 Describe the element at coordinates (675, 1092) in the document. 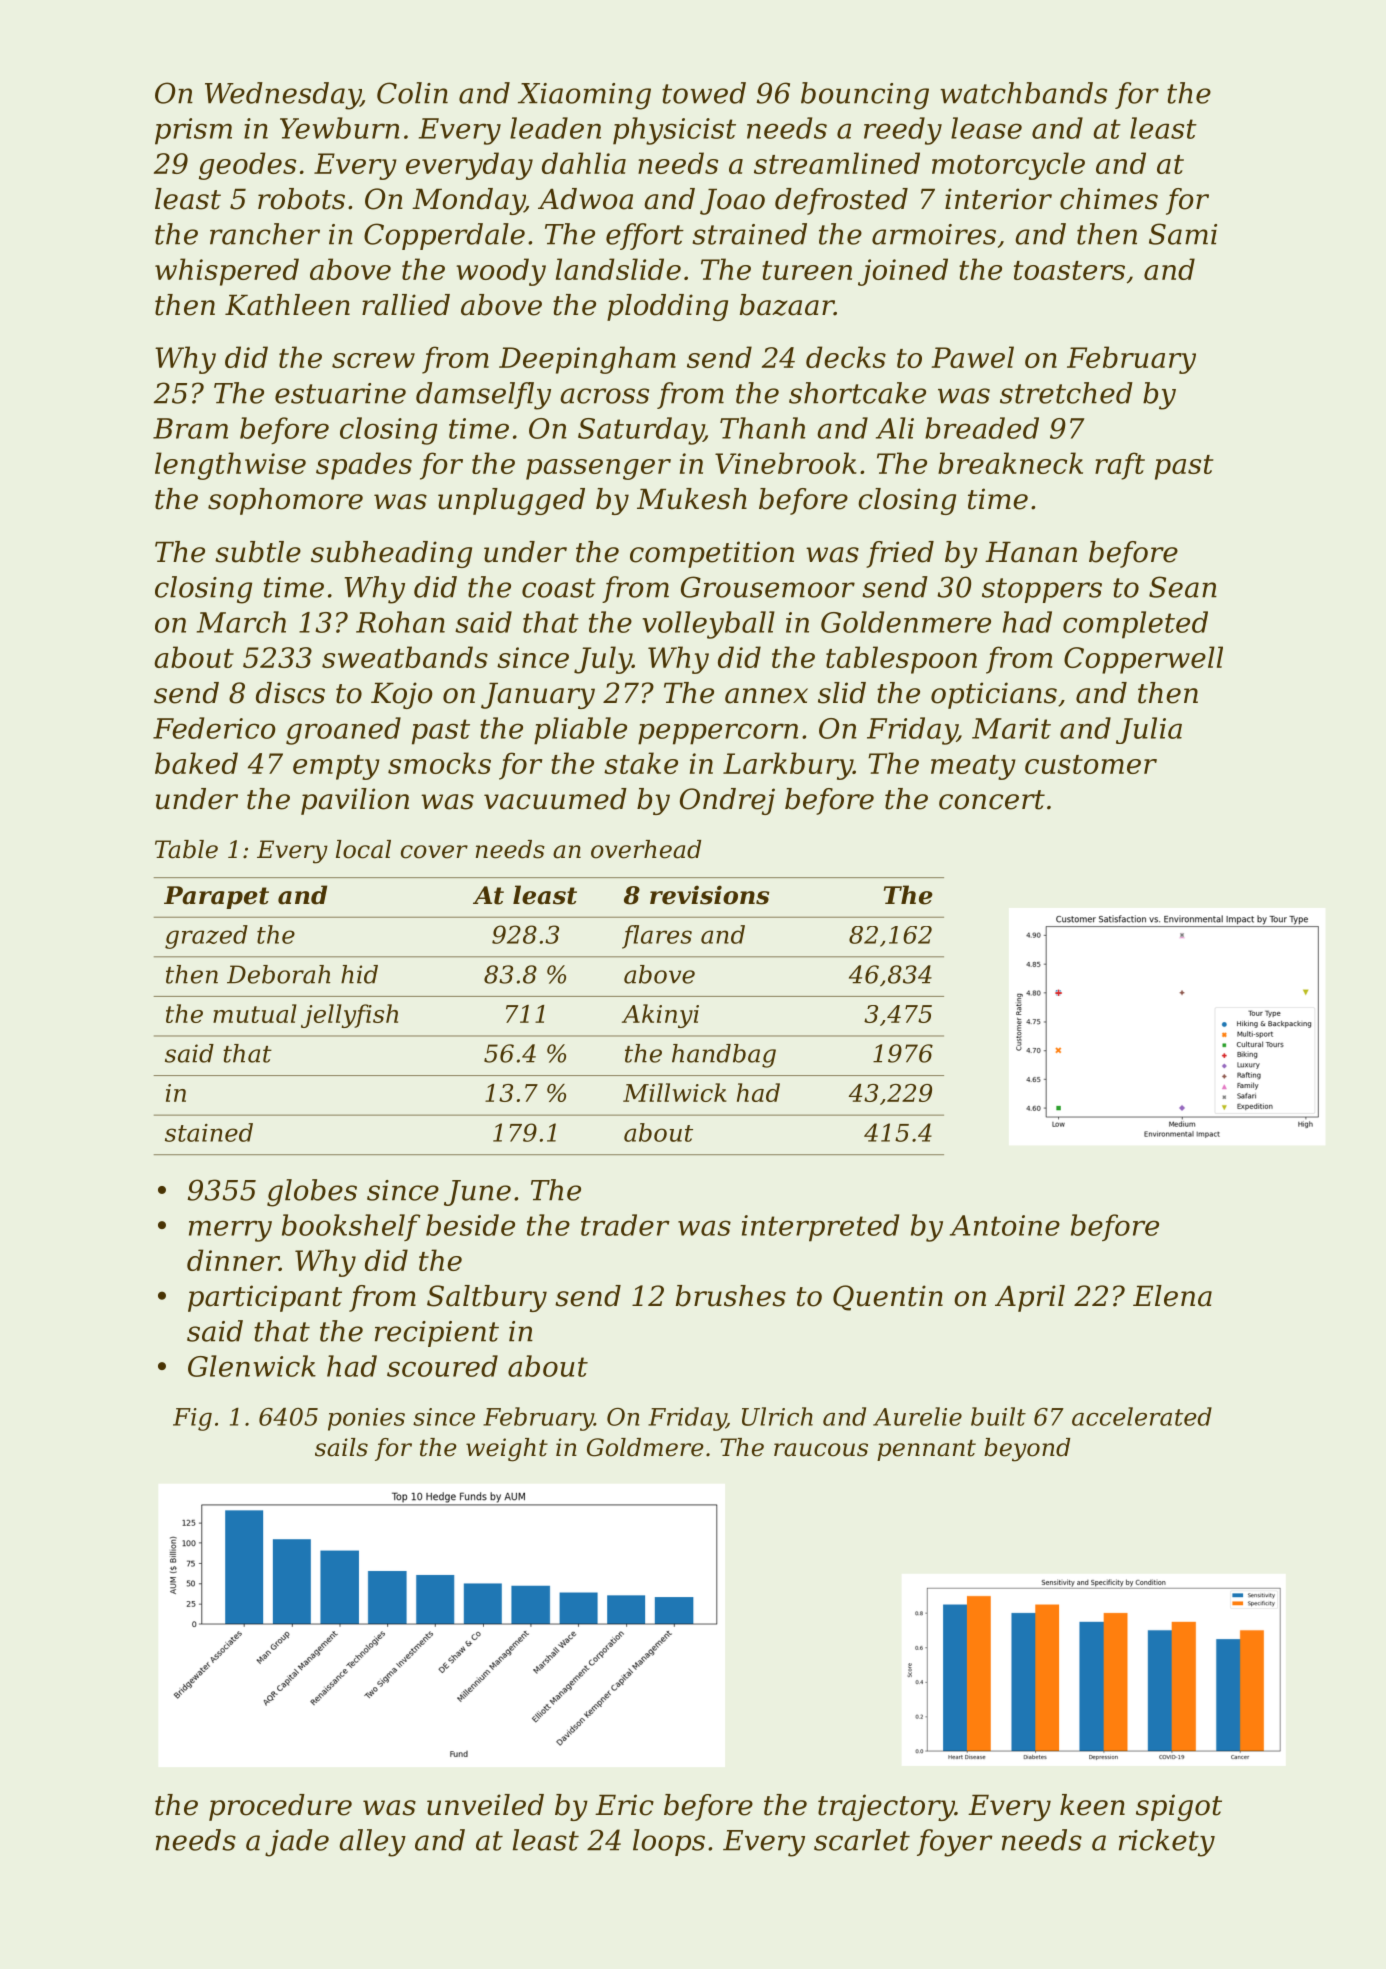

I see `Millwick` at that location.
